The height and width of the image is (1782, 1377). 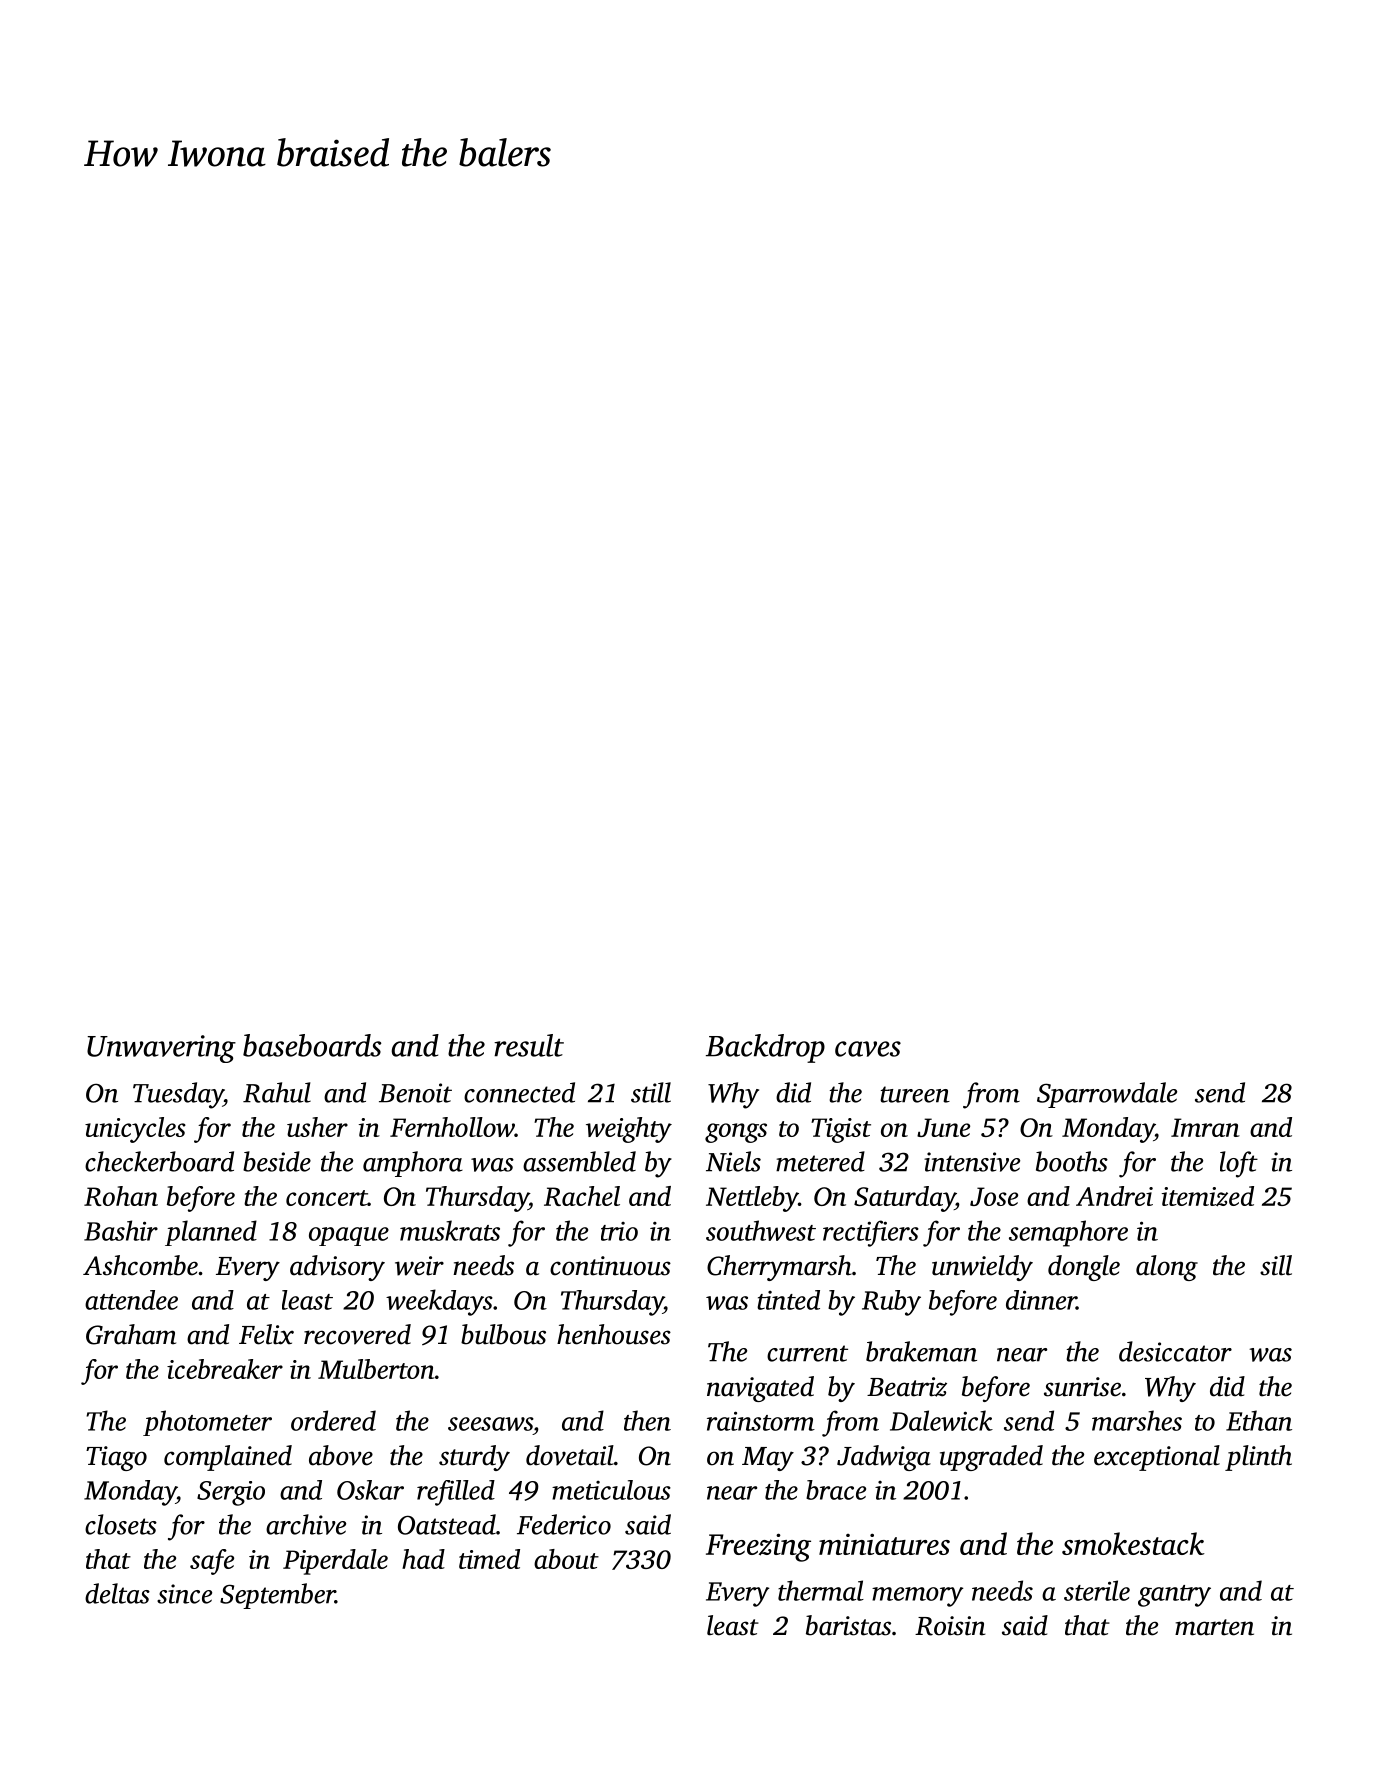 What do you see at coordinates (868, 1049) in the image?
I see `caves` at bounding box center [868, 1049].
